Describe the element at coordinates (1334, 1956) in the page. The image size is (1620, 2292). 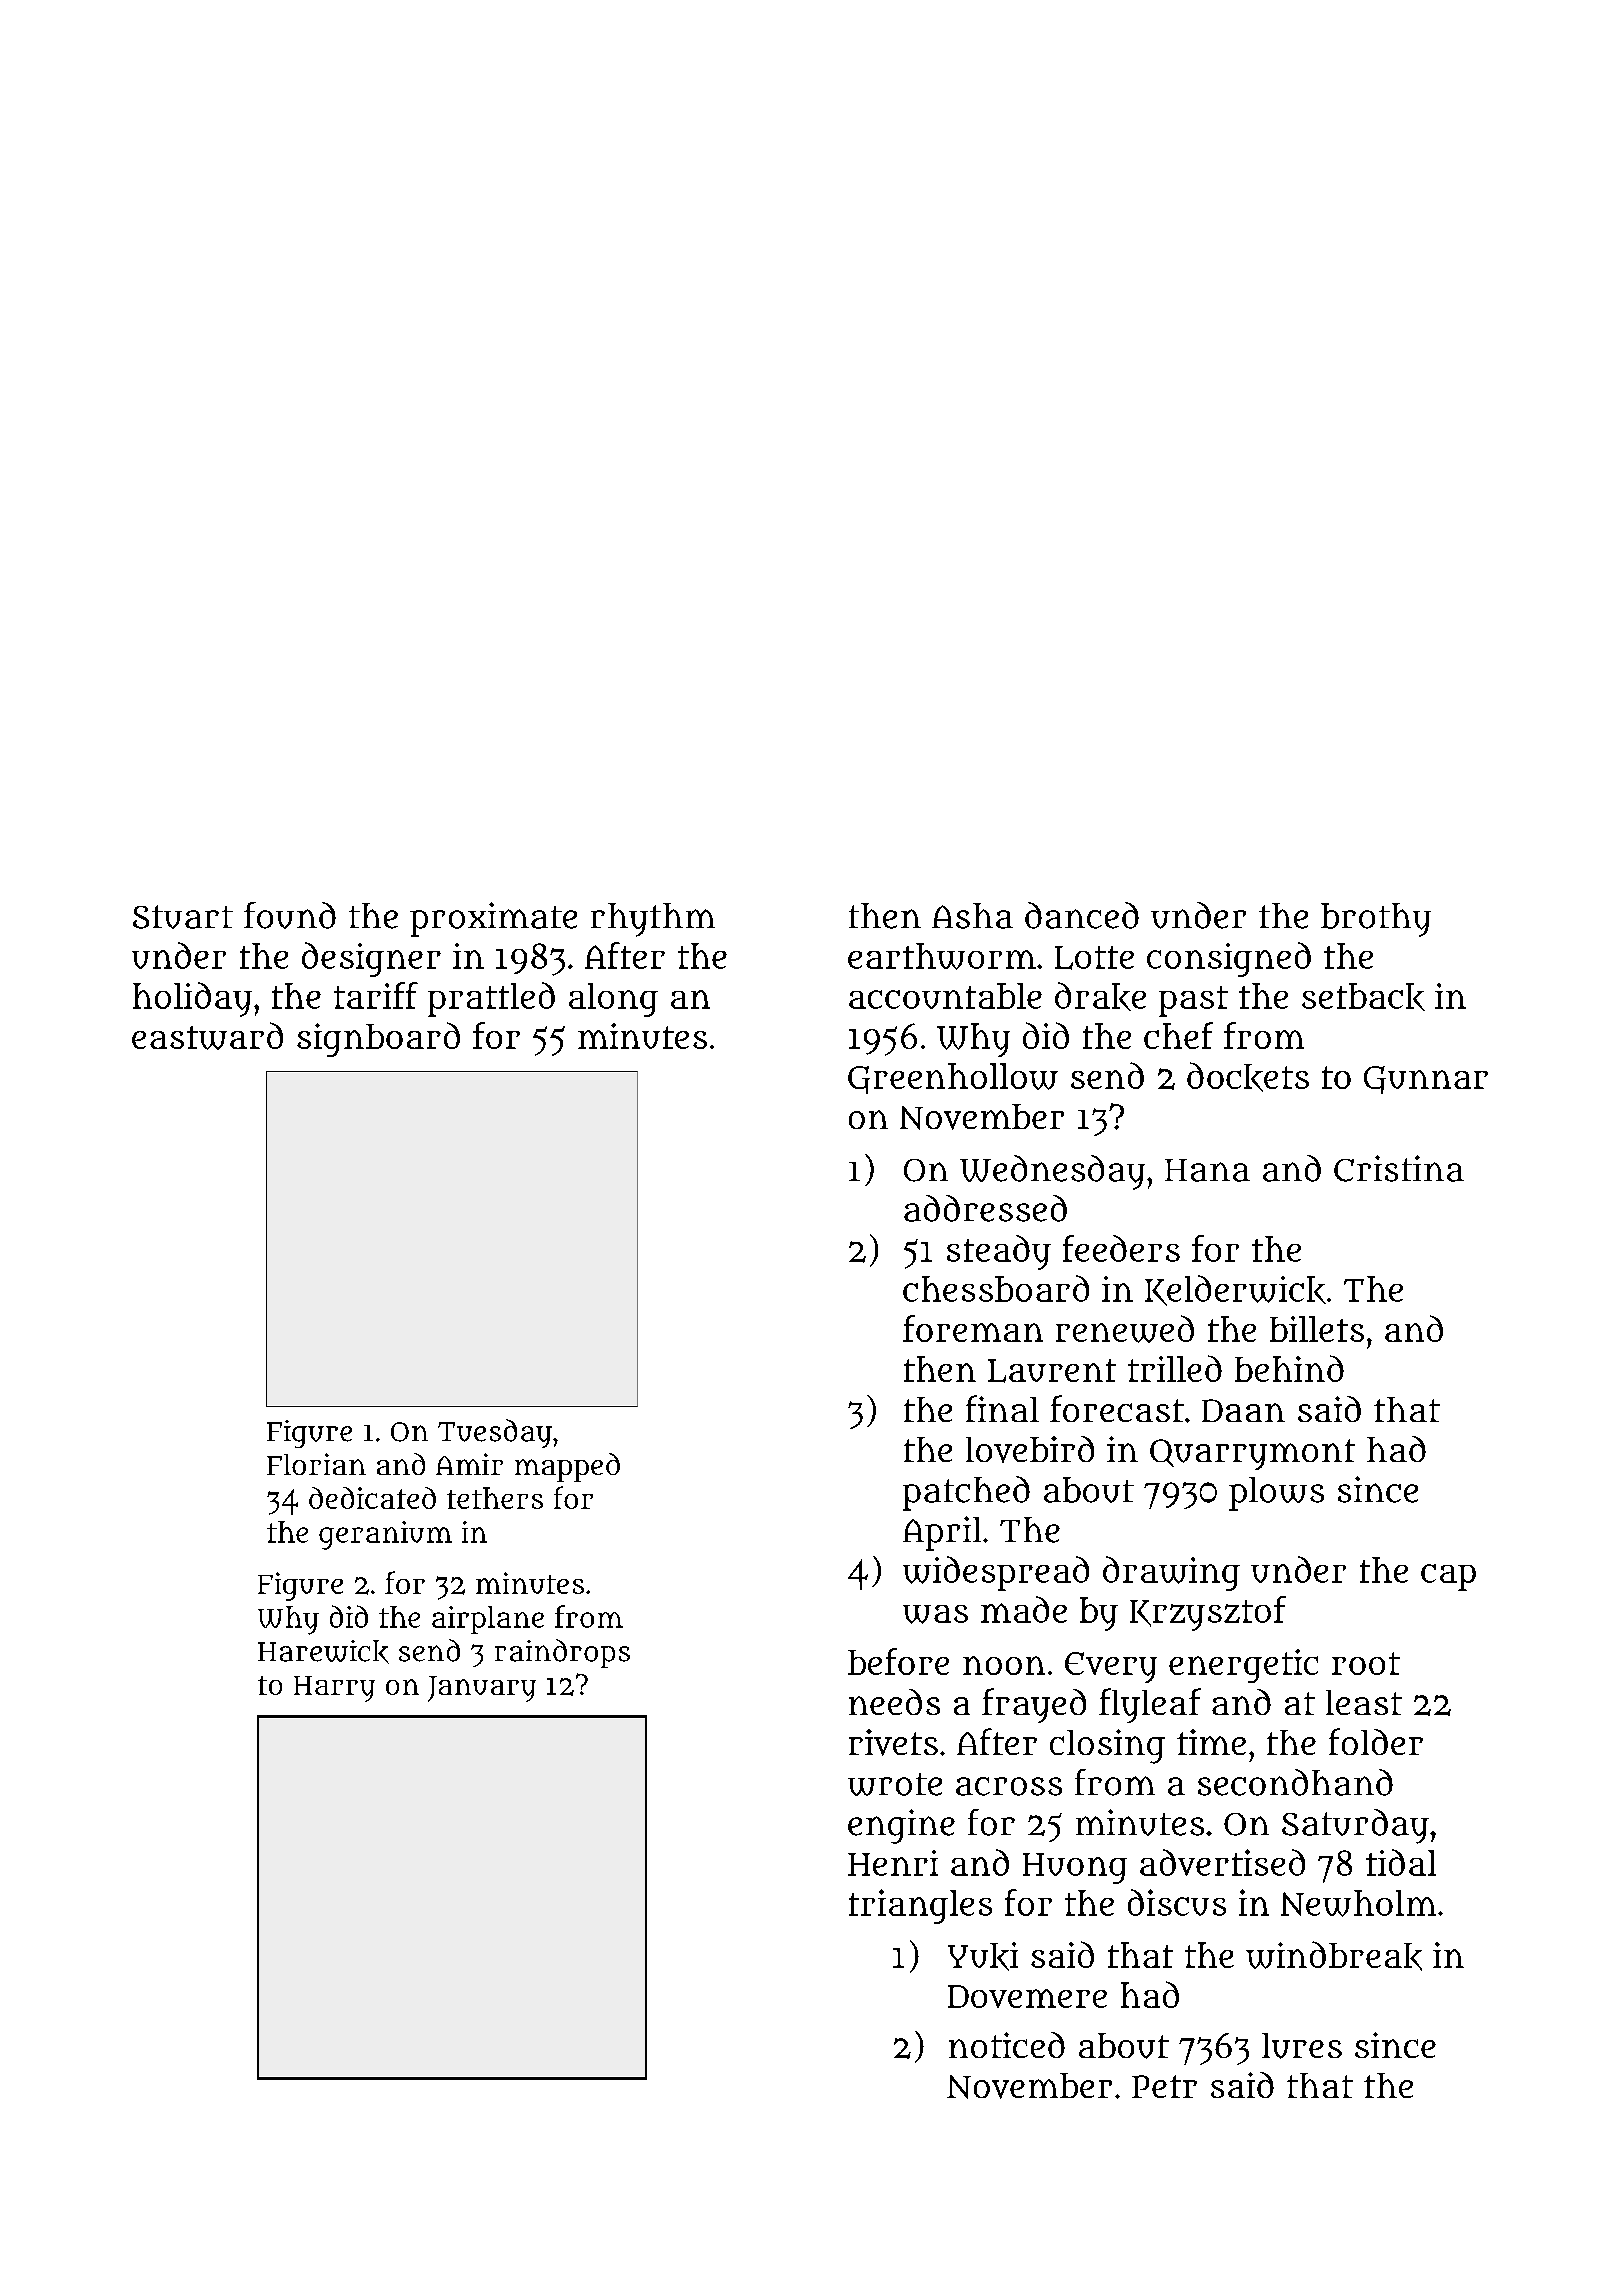
I see `windbreak` at that location.
